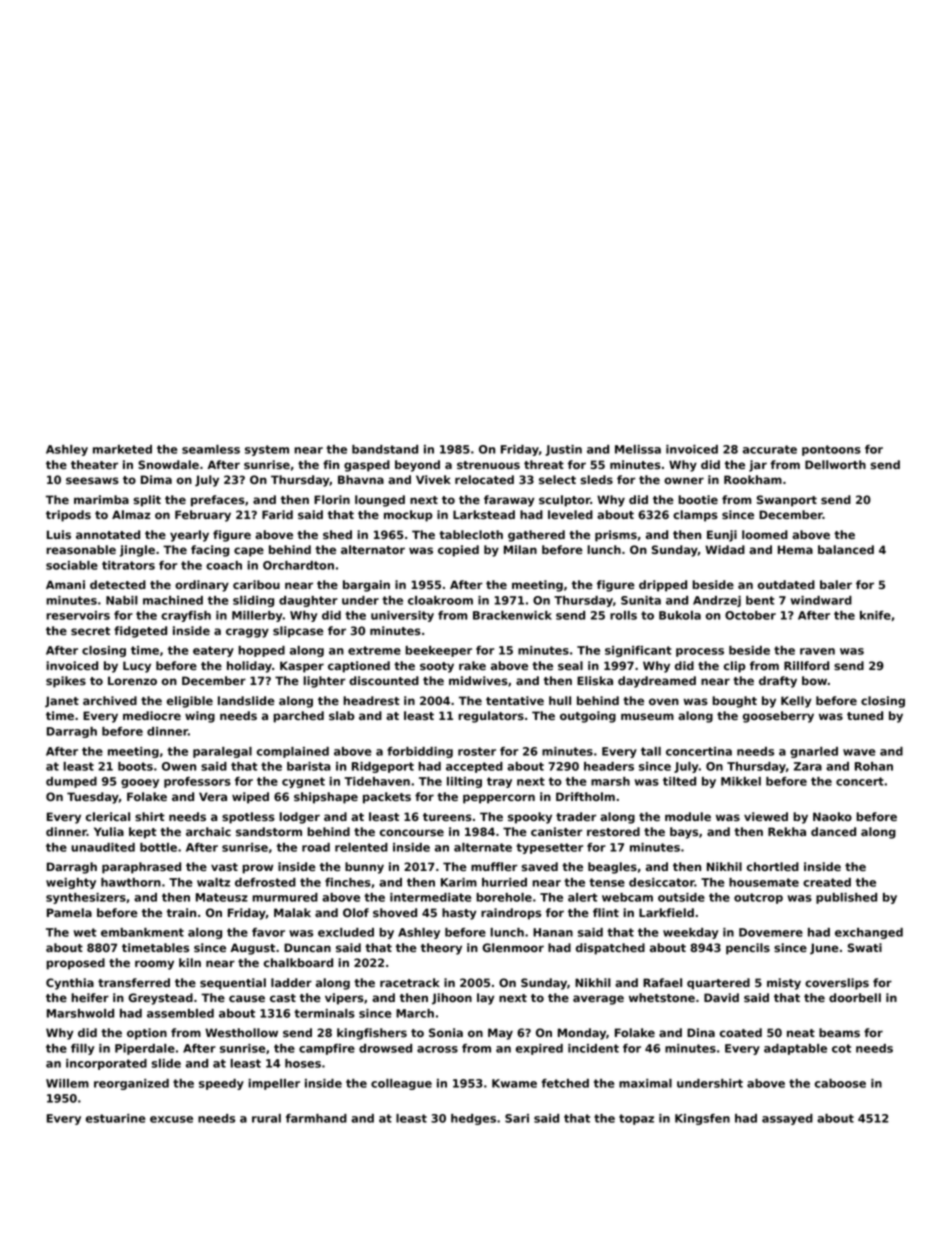 This image has height=1233, width=952. What do you see at coordinates (200, 717) in the image?
I see `wing` at bounding box center [200, 717].
